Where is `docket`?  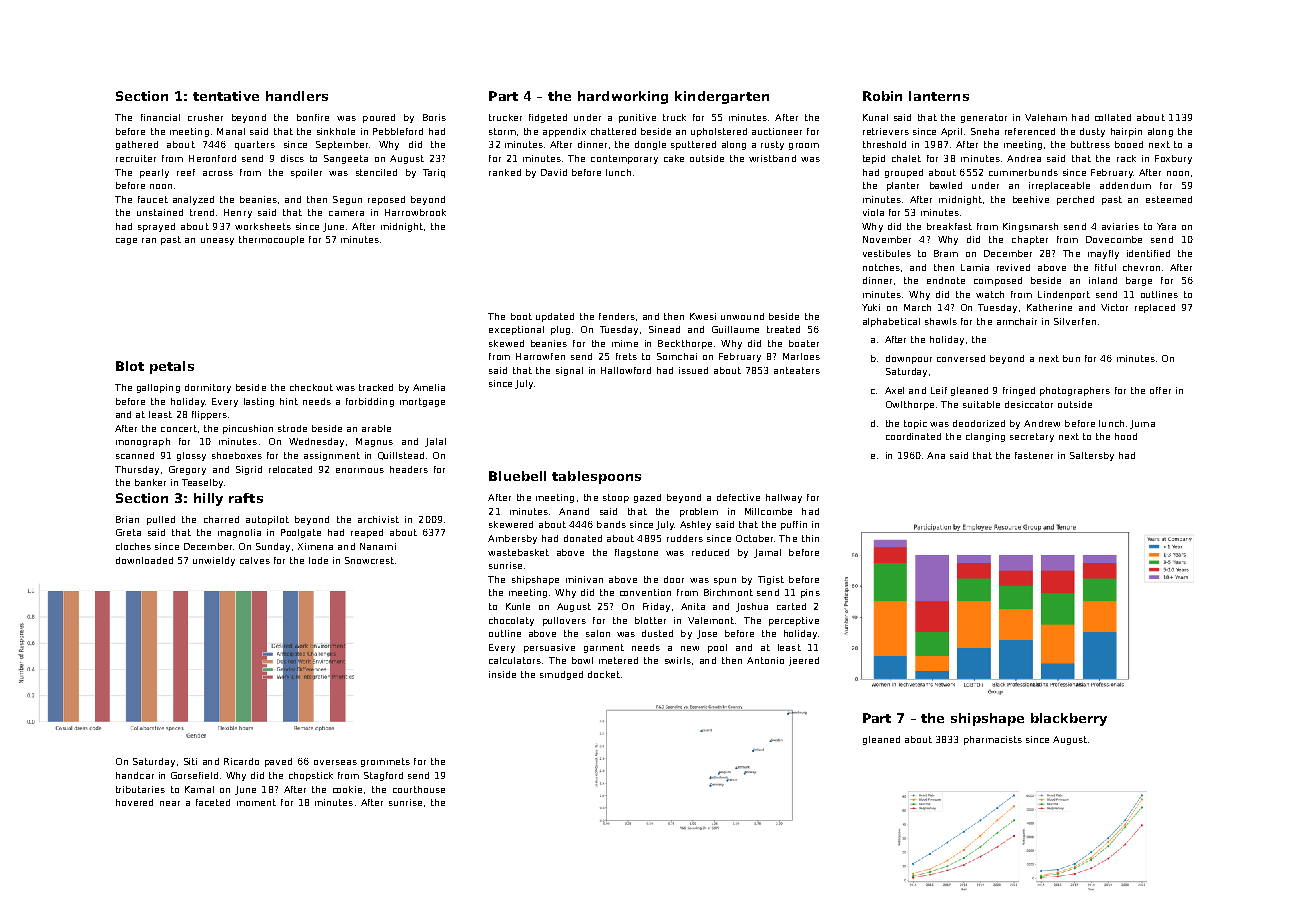
docket is located at coordinates (604, 674).
